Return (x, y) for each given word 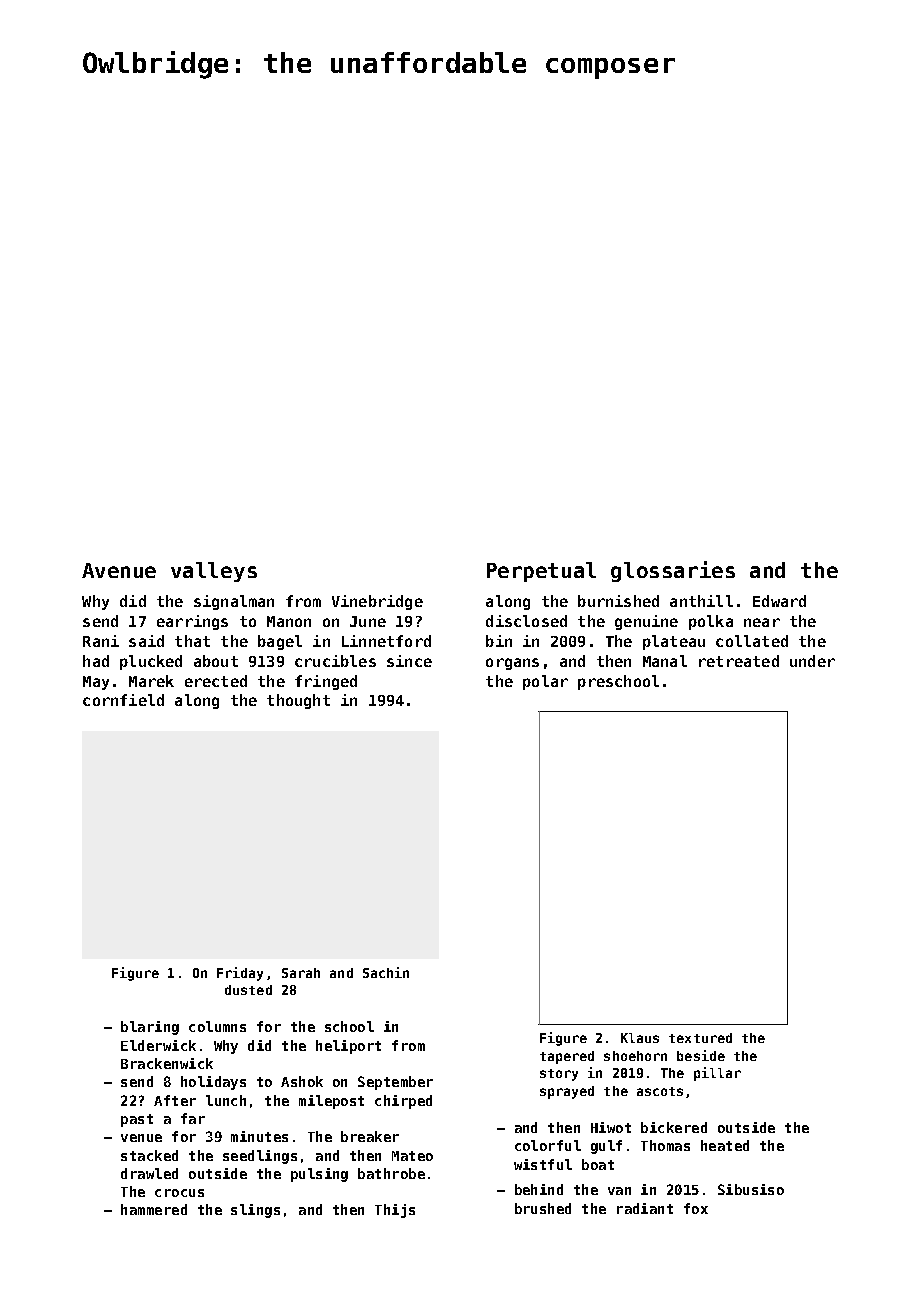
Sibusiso (751, 1189)
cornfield (123, 700)
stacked (149, 1155)
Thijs (395, 1211)
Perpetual (541, 572)
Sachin (386, 972)
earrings (192, 622)
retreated (739, 661)
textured (700, 1038)
